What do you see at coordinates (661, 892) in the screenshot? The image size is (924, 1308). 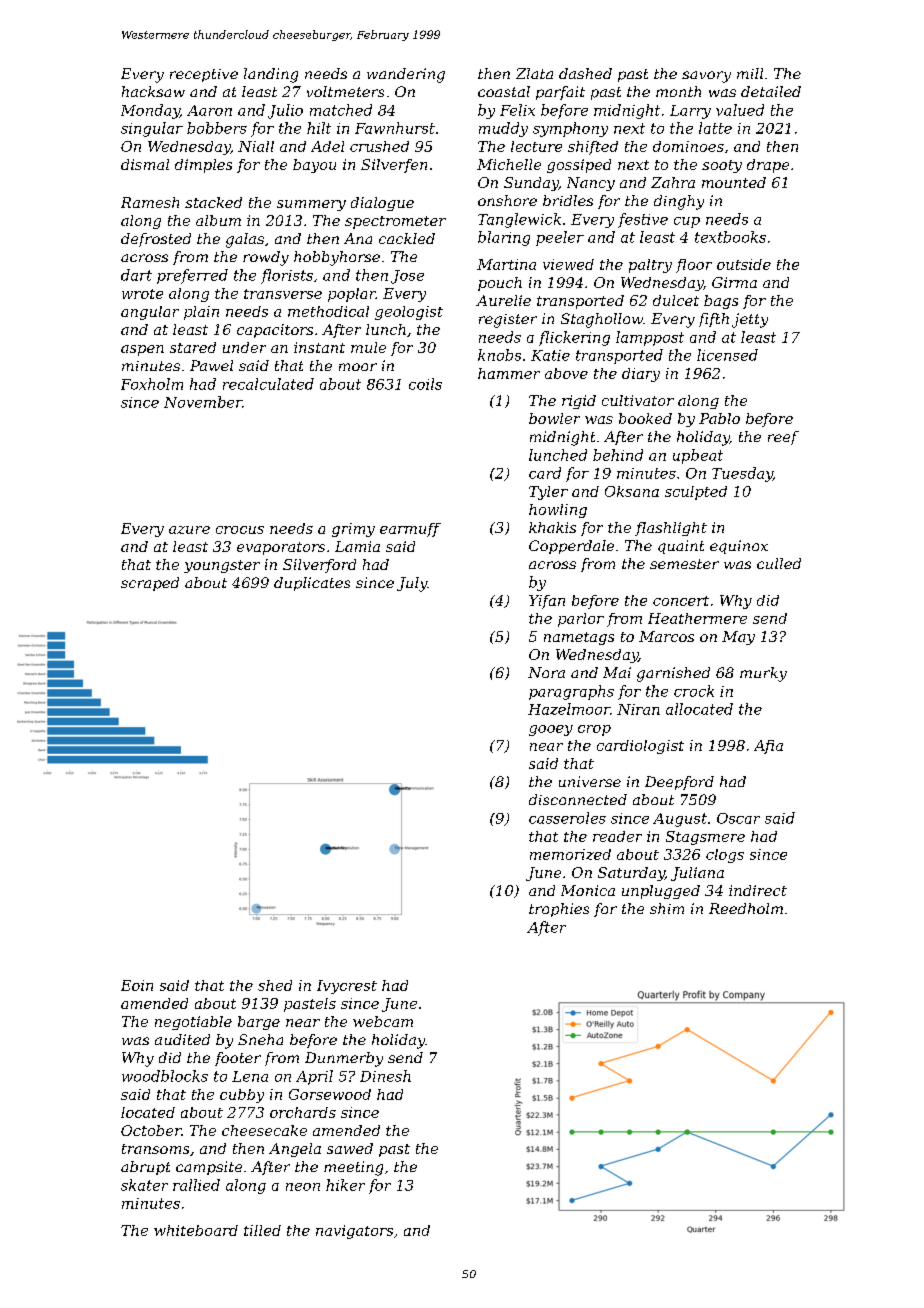 I see `unplugged` at bounding box center [661, 892].
